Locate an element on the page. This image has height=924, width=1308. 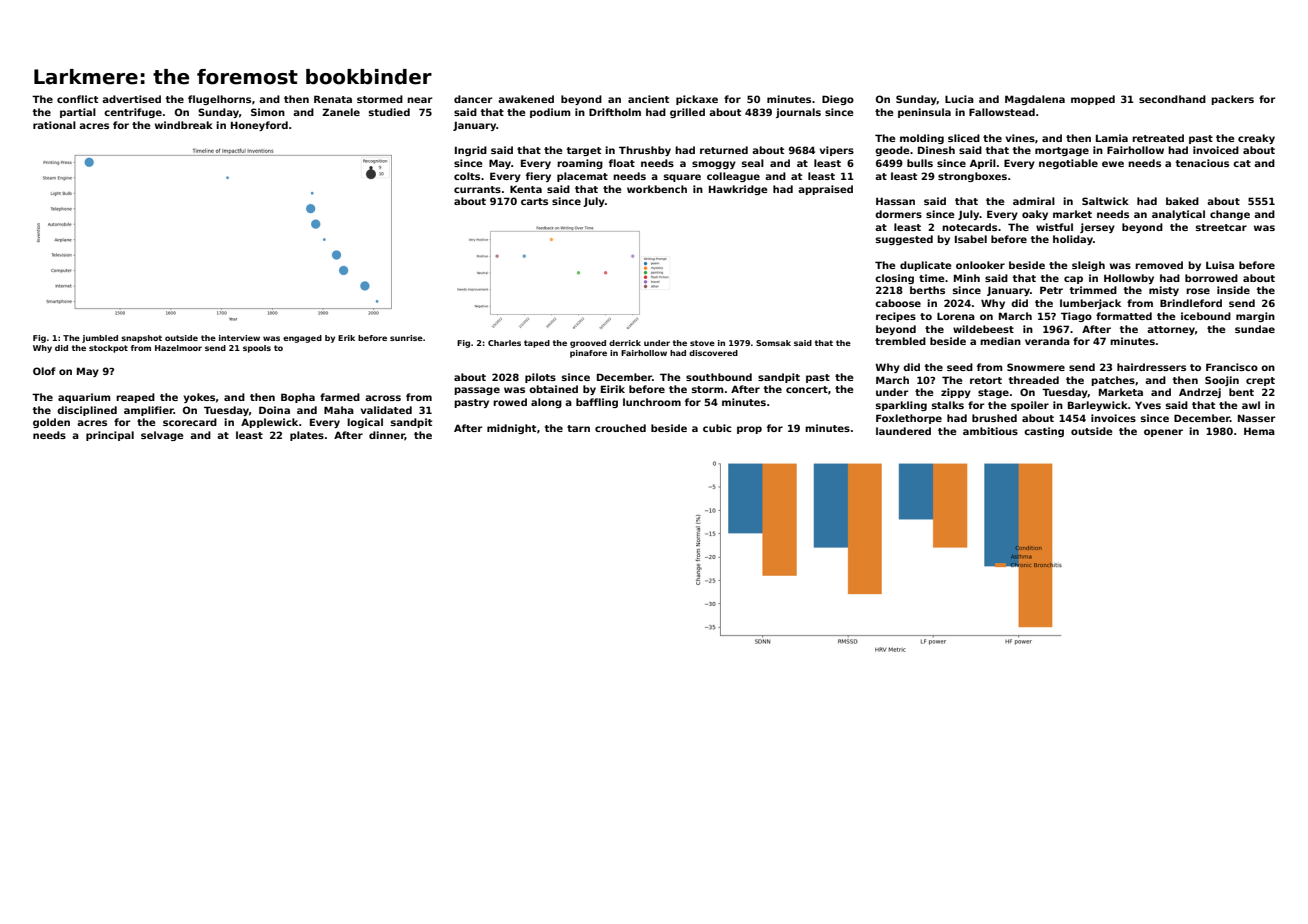
Olof is located at coordinates (44, 371).
